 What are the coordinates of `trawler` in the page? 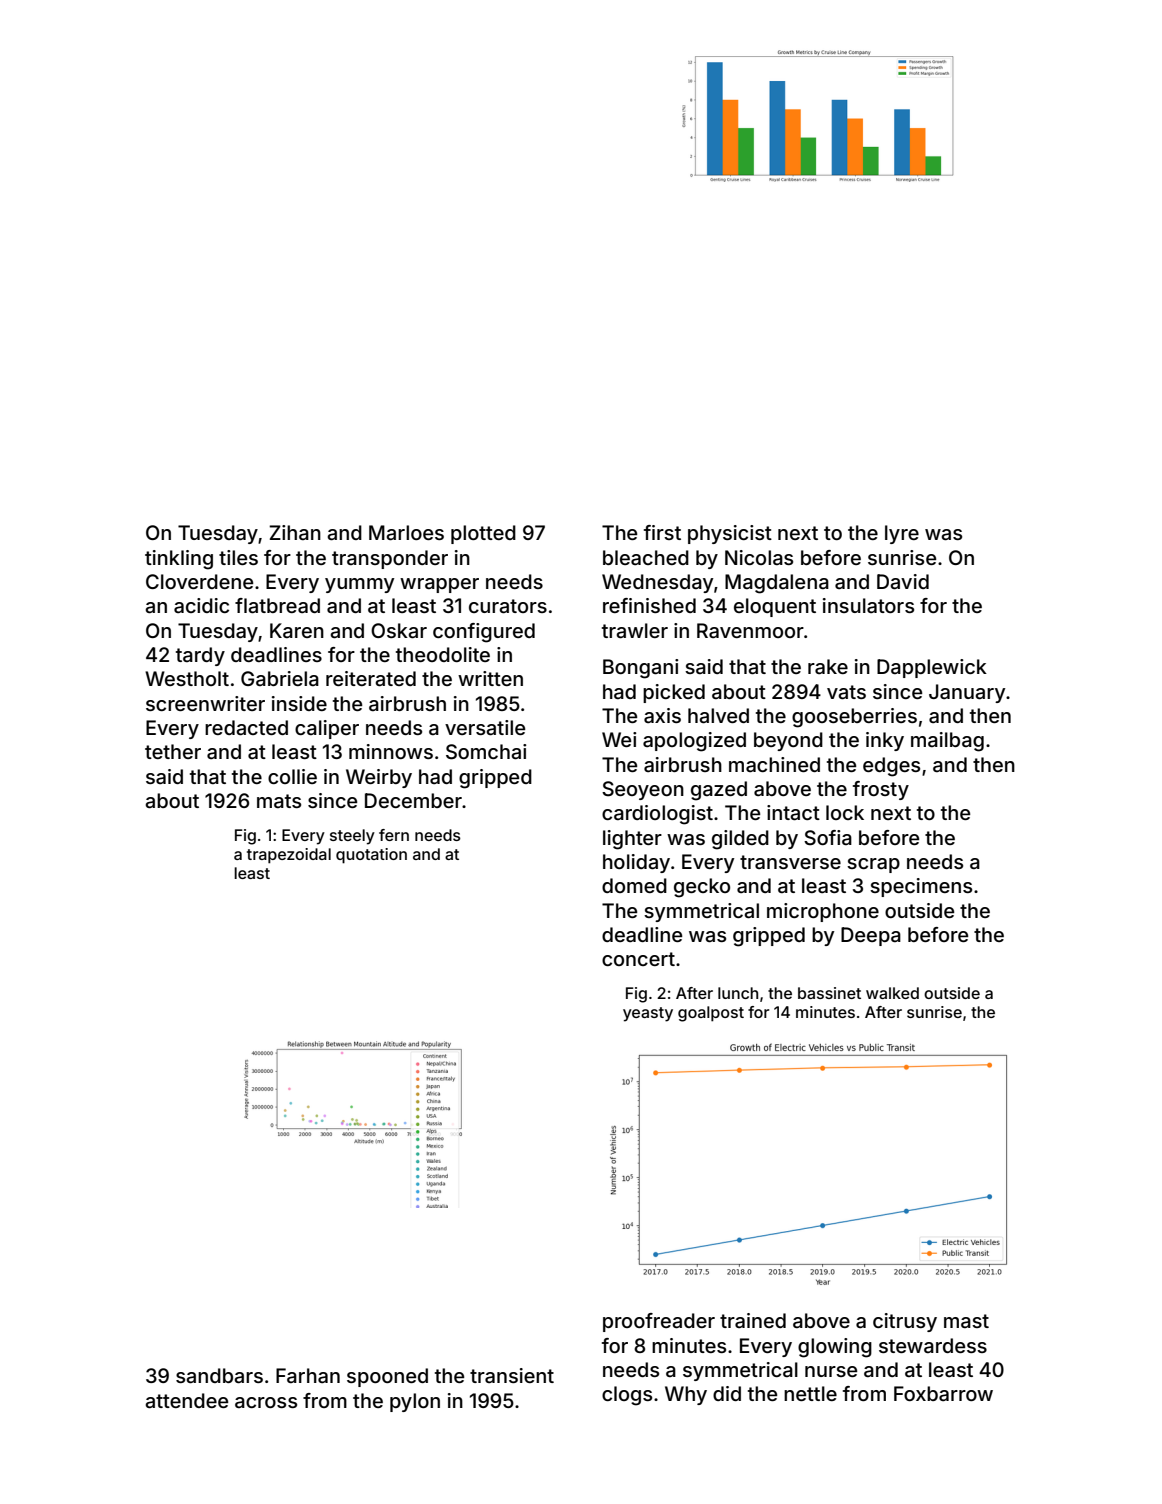 It's located at (635, 631).
